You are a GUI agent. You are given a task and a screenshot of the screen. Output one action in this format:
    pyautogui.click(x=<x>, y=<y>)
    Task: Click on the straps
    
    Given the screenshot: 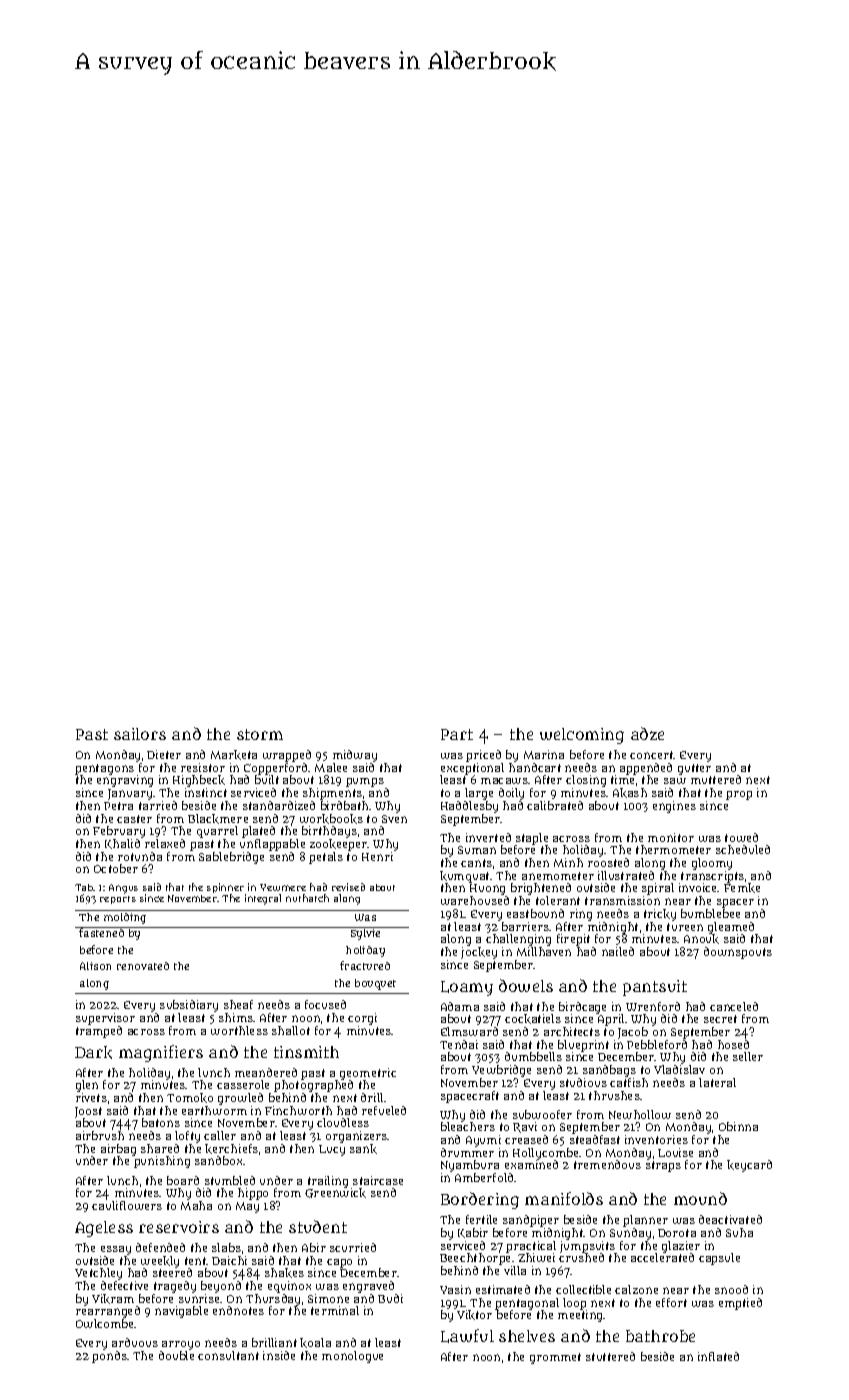 What is the action you would take?
    pyautogui.click(x=663, y=1166)
